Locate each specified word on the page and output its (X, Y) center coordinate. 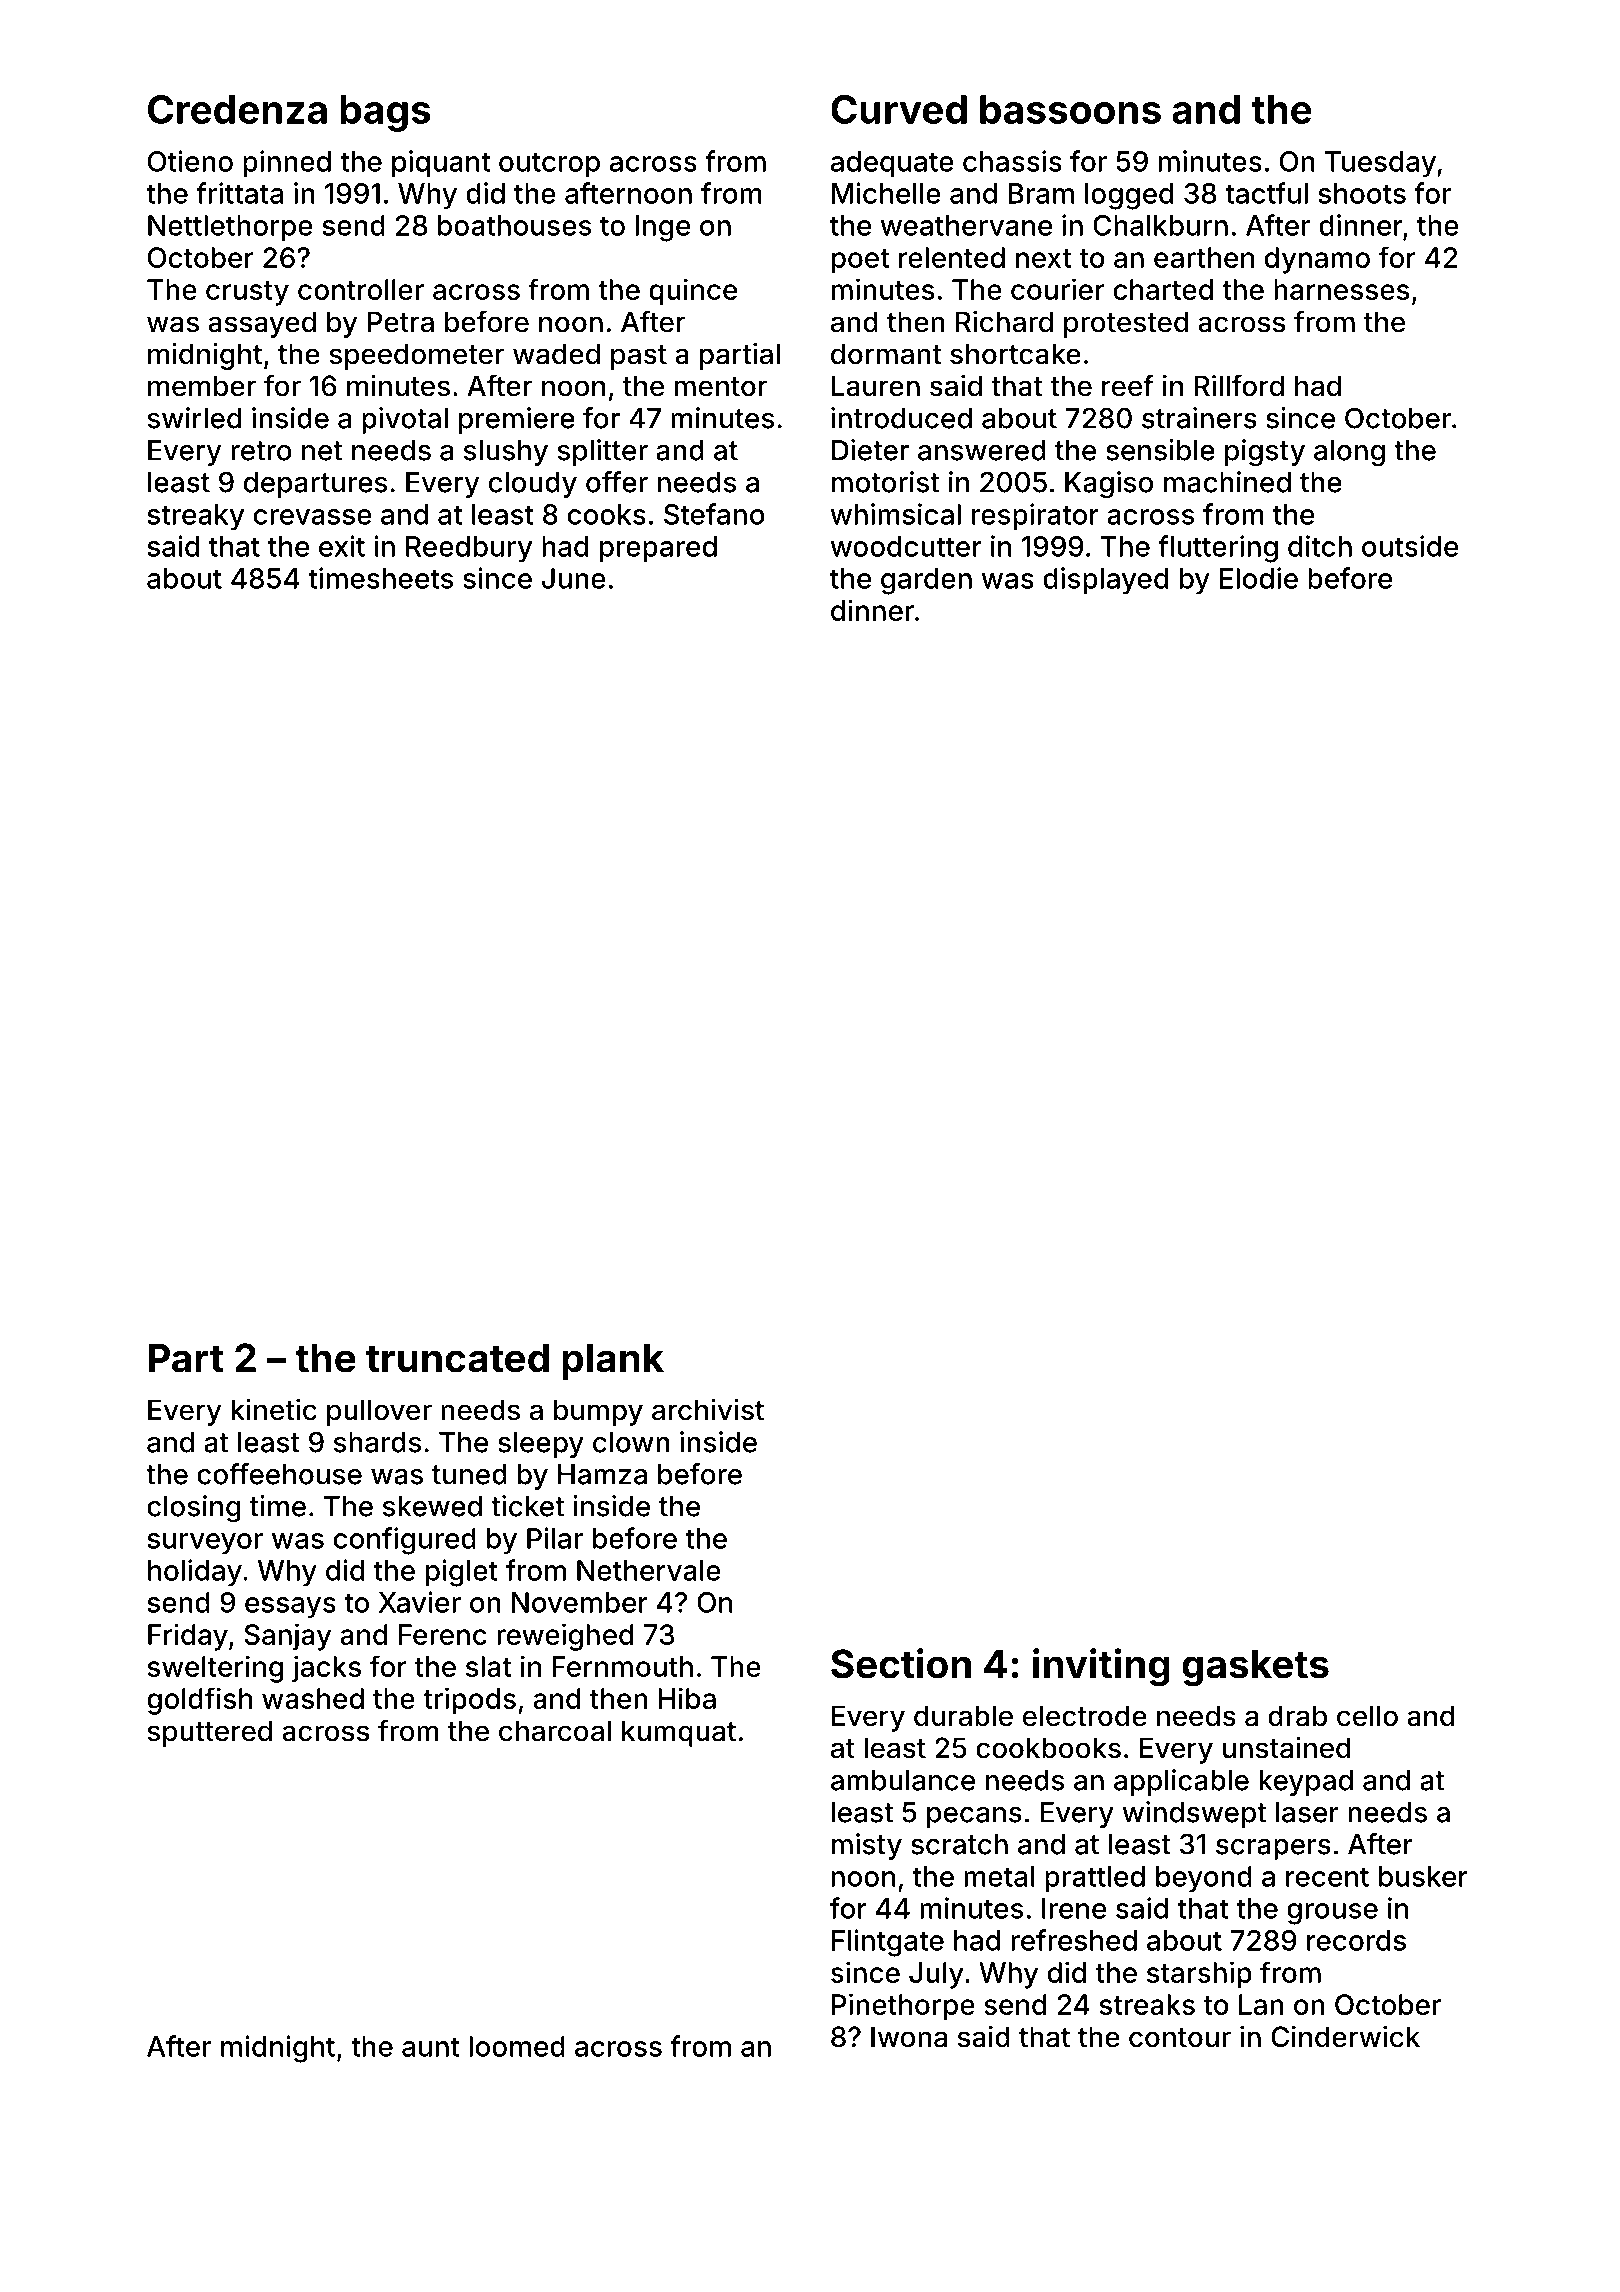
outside (1410, 546)
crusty (247, 293)
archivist (708, 1410)
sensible (1160, 450)
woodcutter (906, 546)
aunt (431, 2047)
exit (342, 546)
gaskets (1255, 1668)
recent (1327, 1877)
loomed (517, 2046)
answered (982, 450)
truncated (457, 1358)
